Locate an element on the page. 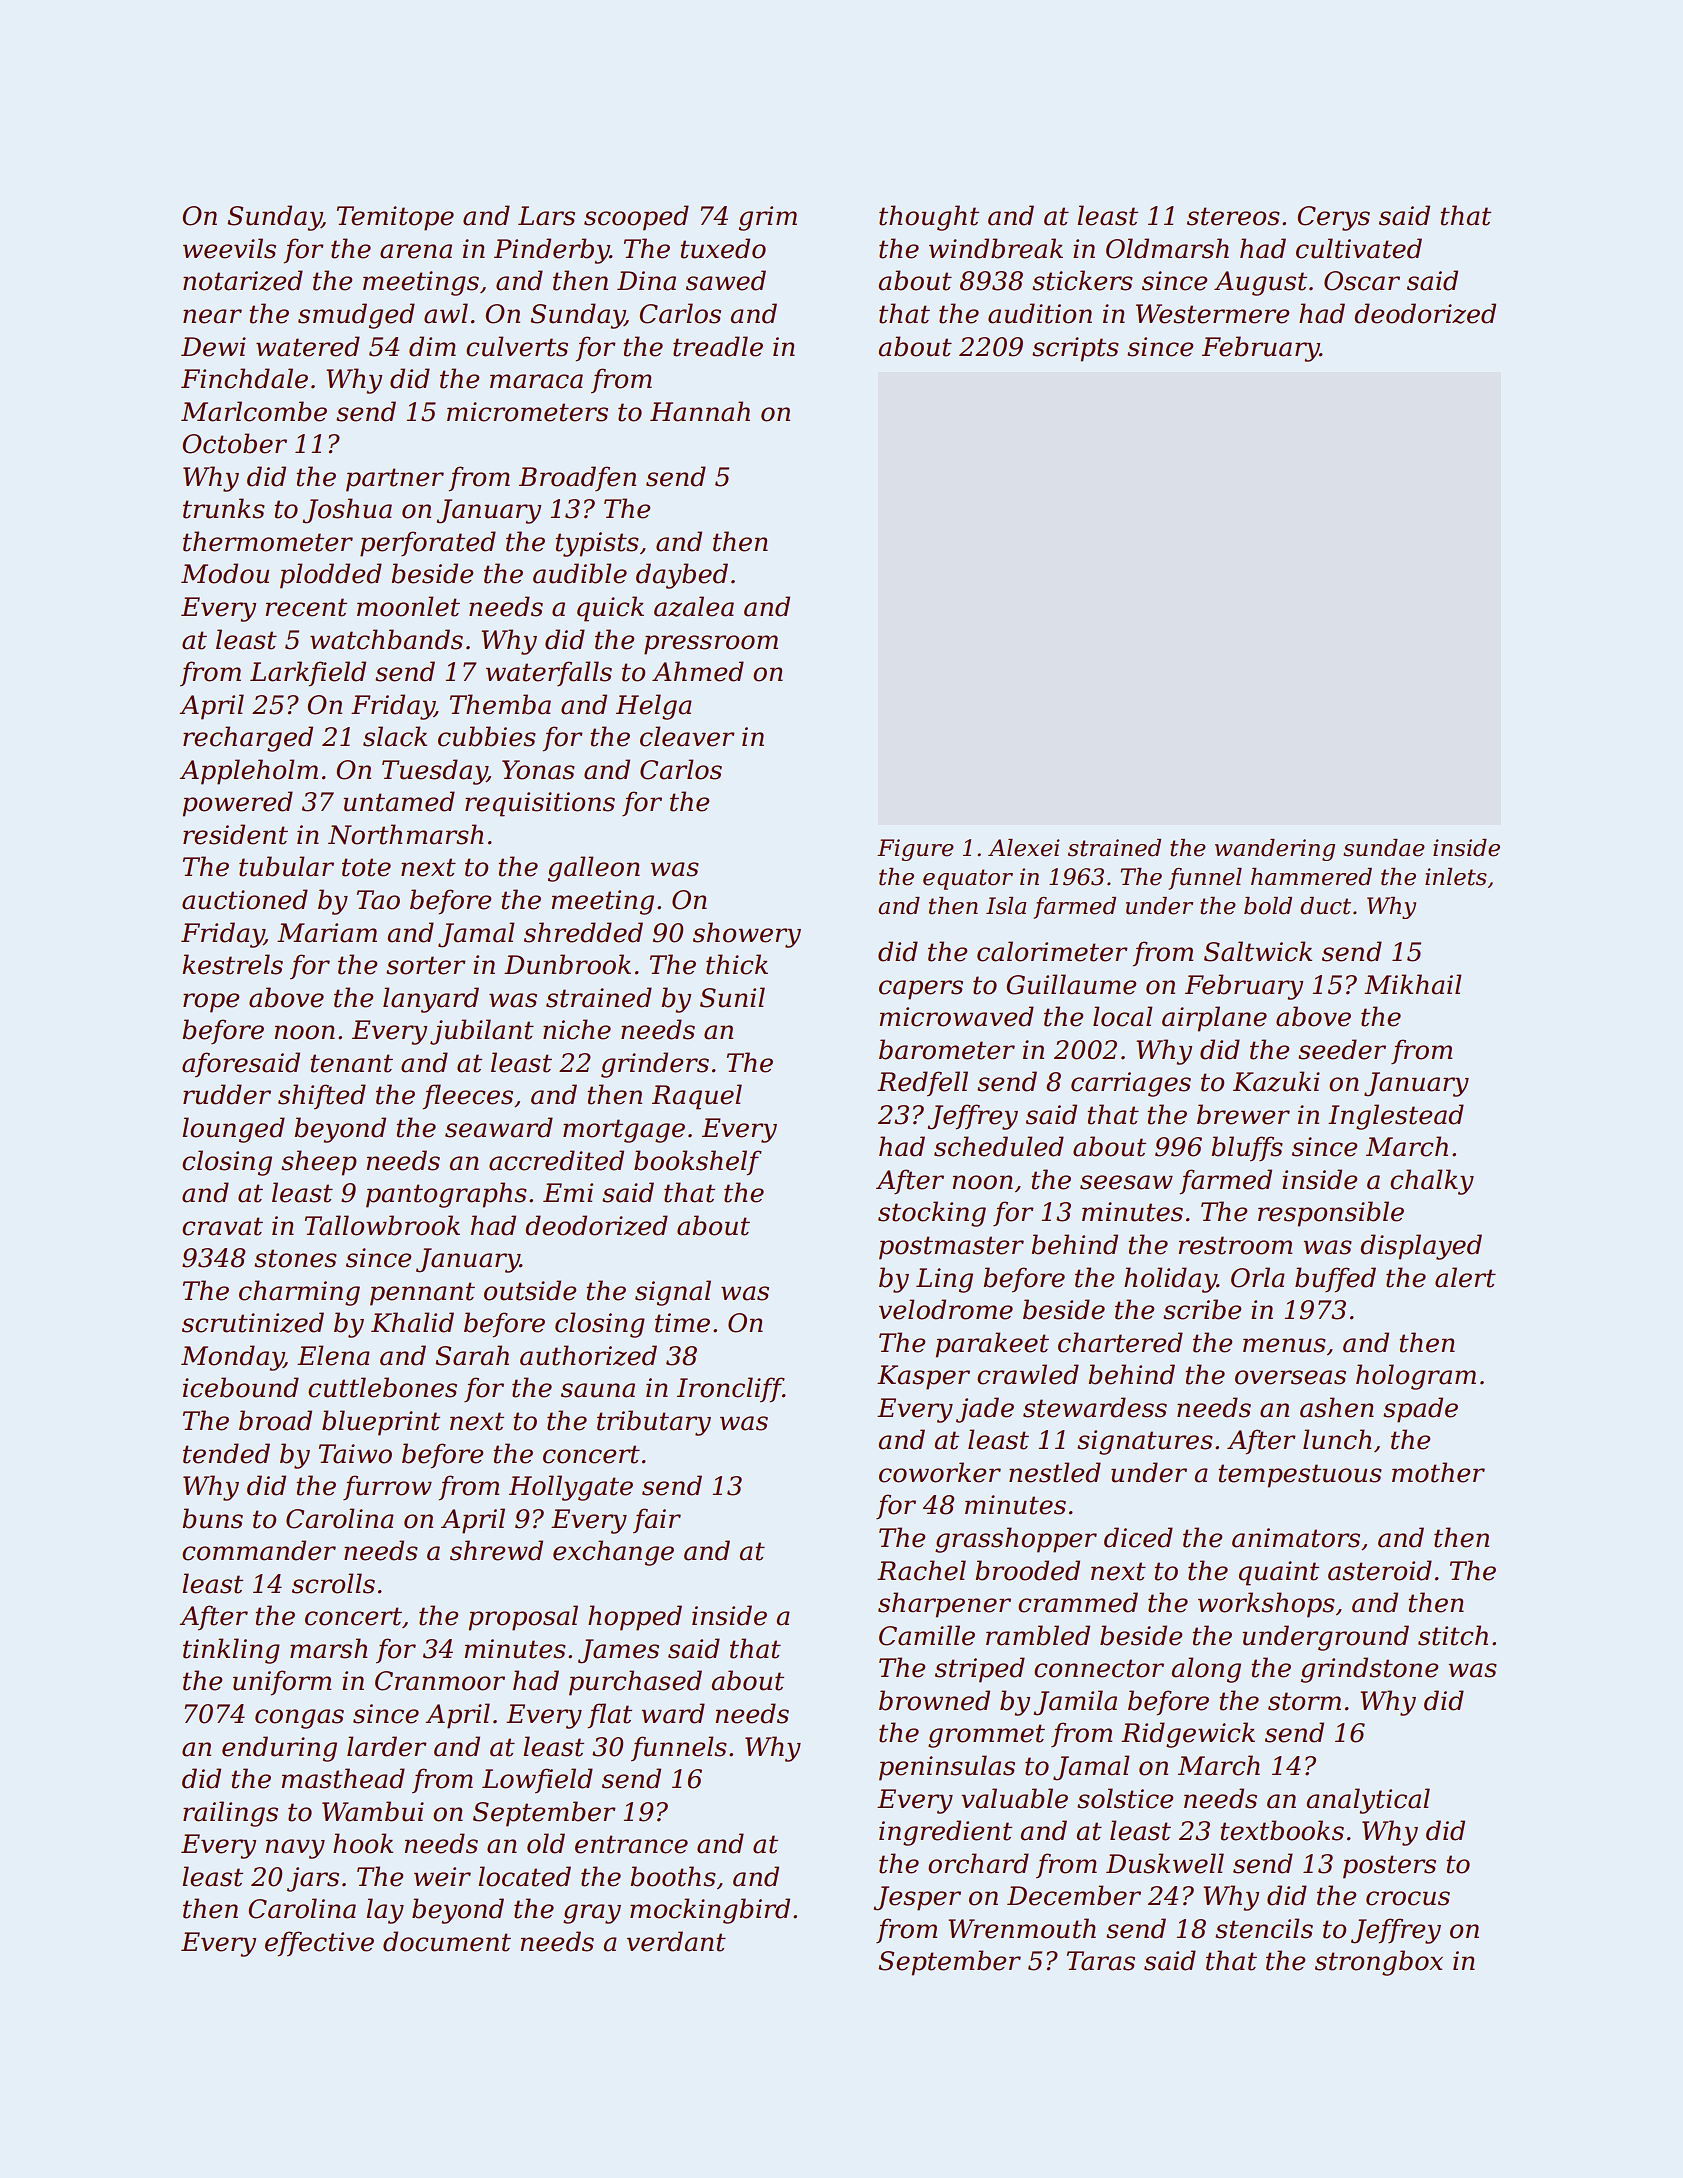  alert is located at coordinates (1465, 1277).
